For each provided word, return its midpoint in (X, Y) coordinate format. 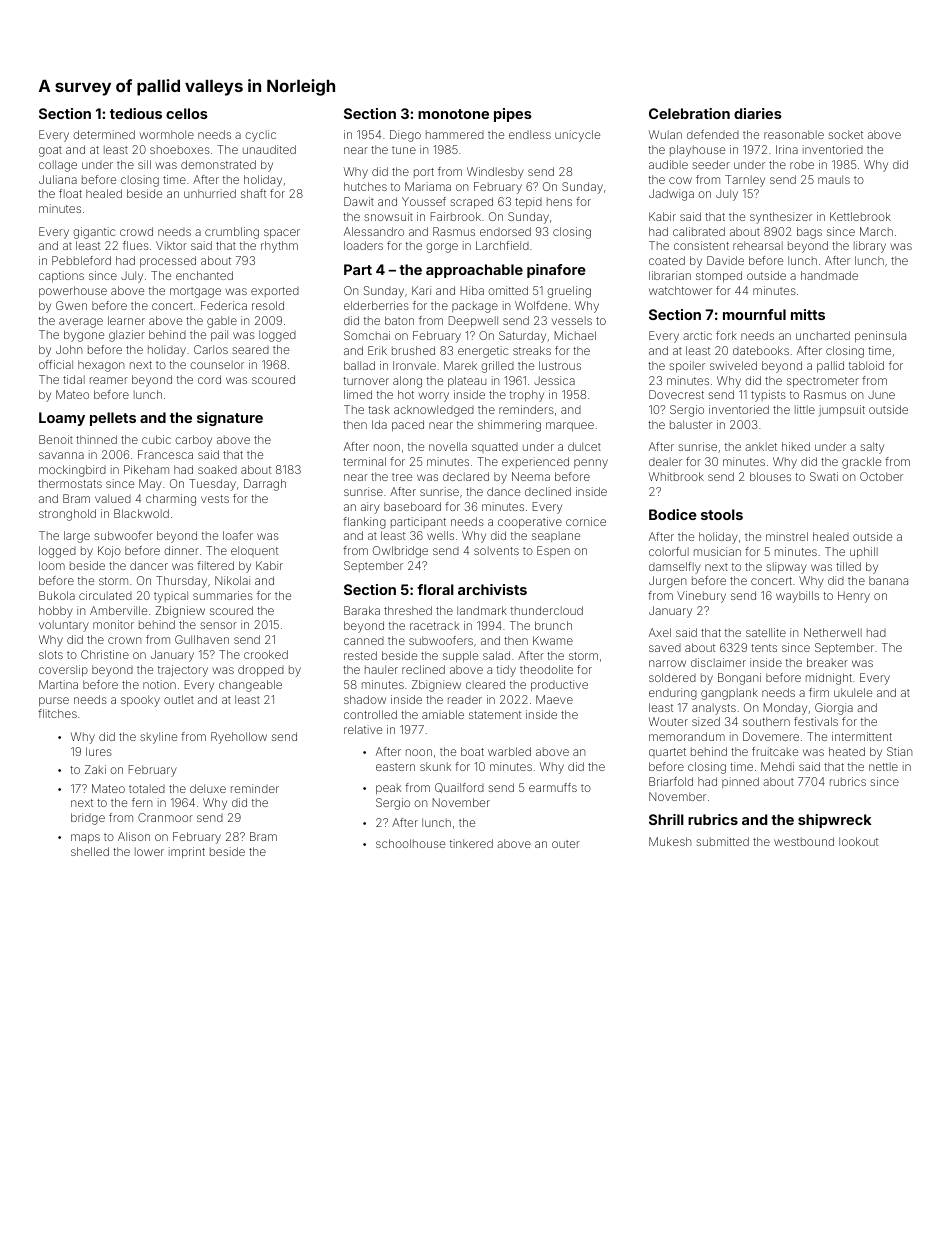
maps (85, 839)
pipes (513, 115)
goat (50, 151)
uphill (864, 553)
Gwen (71, 305)
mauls (834, 179)
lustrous (560, 365)
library (870, 247)
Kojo (109, 552)
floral (435, 589)
